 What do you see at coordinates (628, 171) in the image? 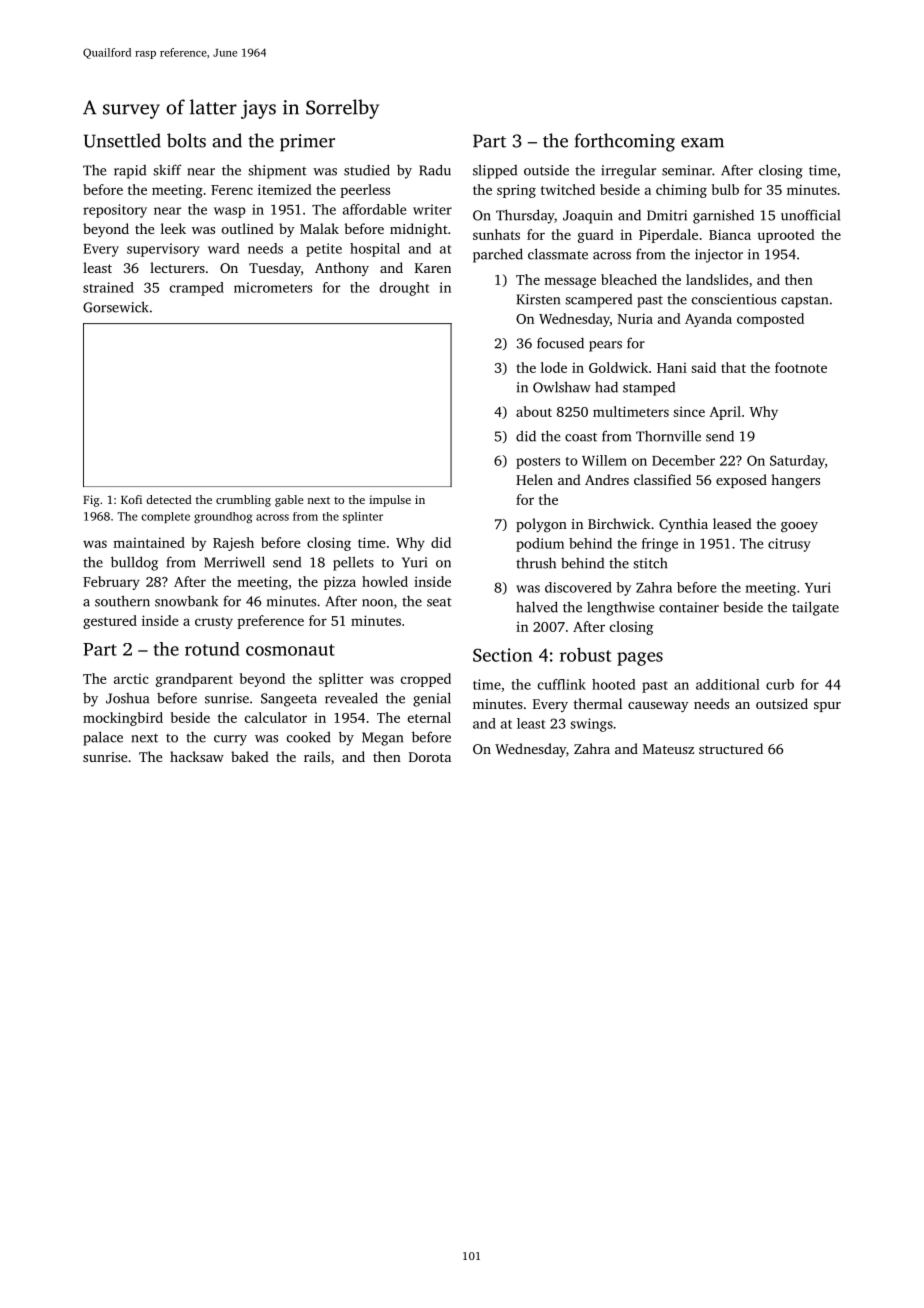
I see `irregular` at bounding box center [628, 171].
